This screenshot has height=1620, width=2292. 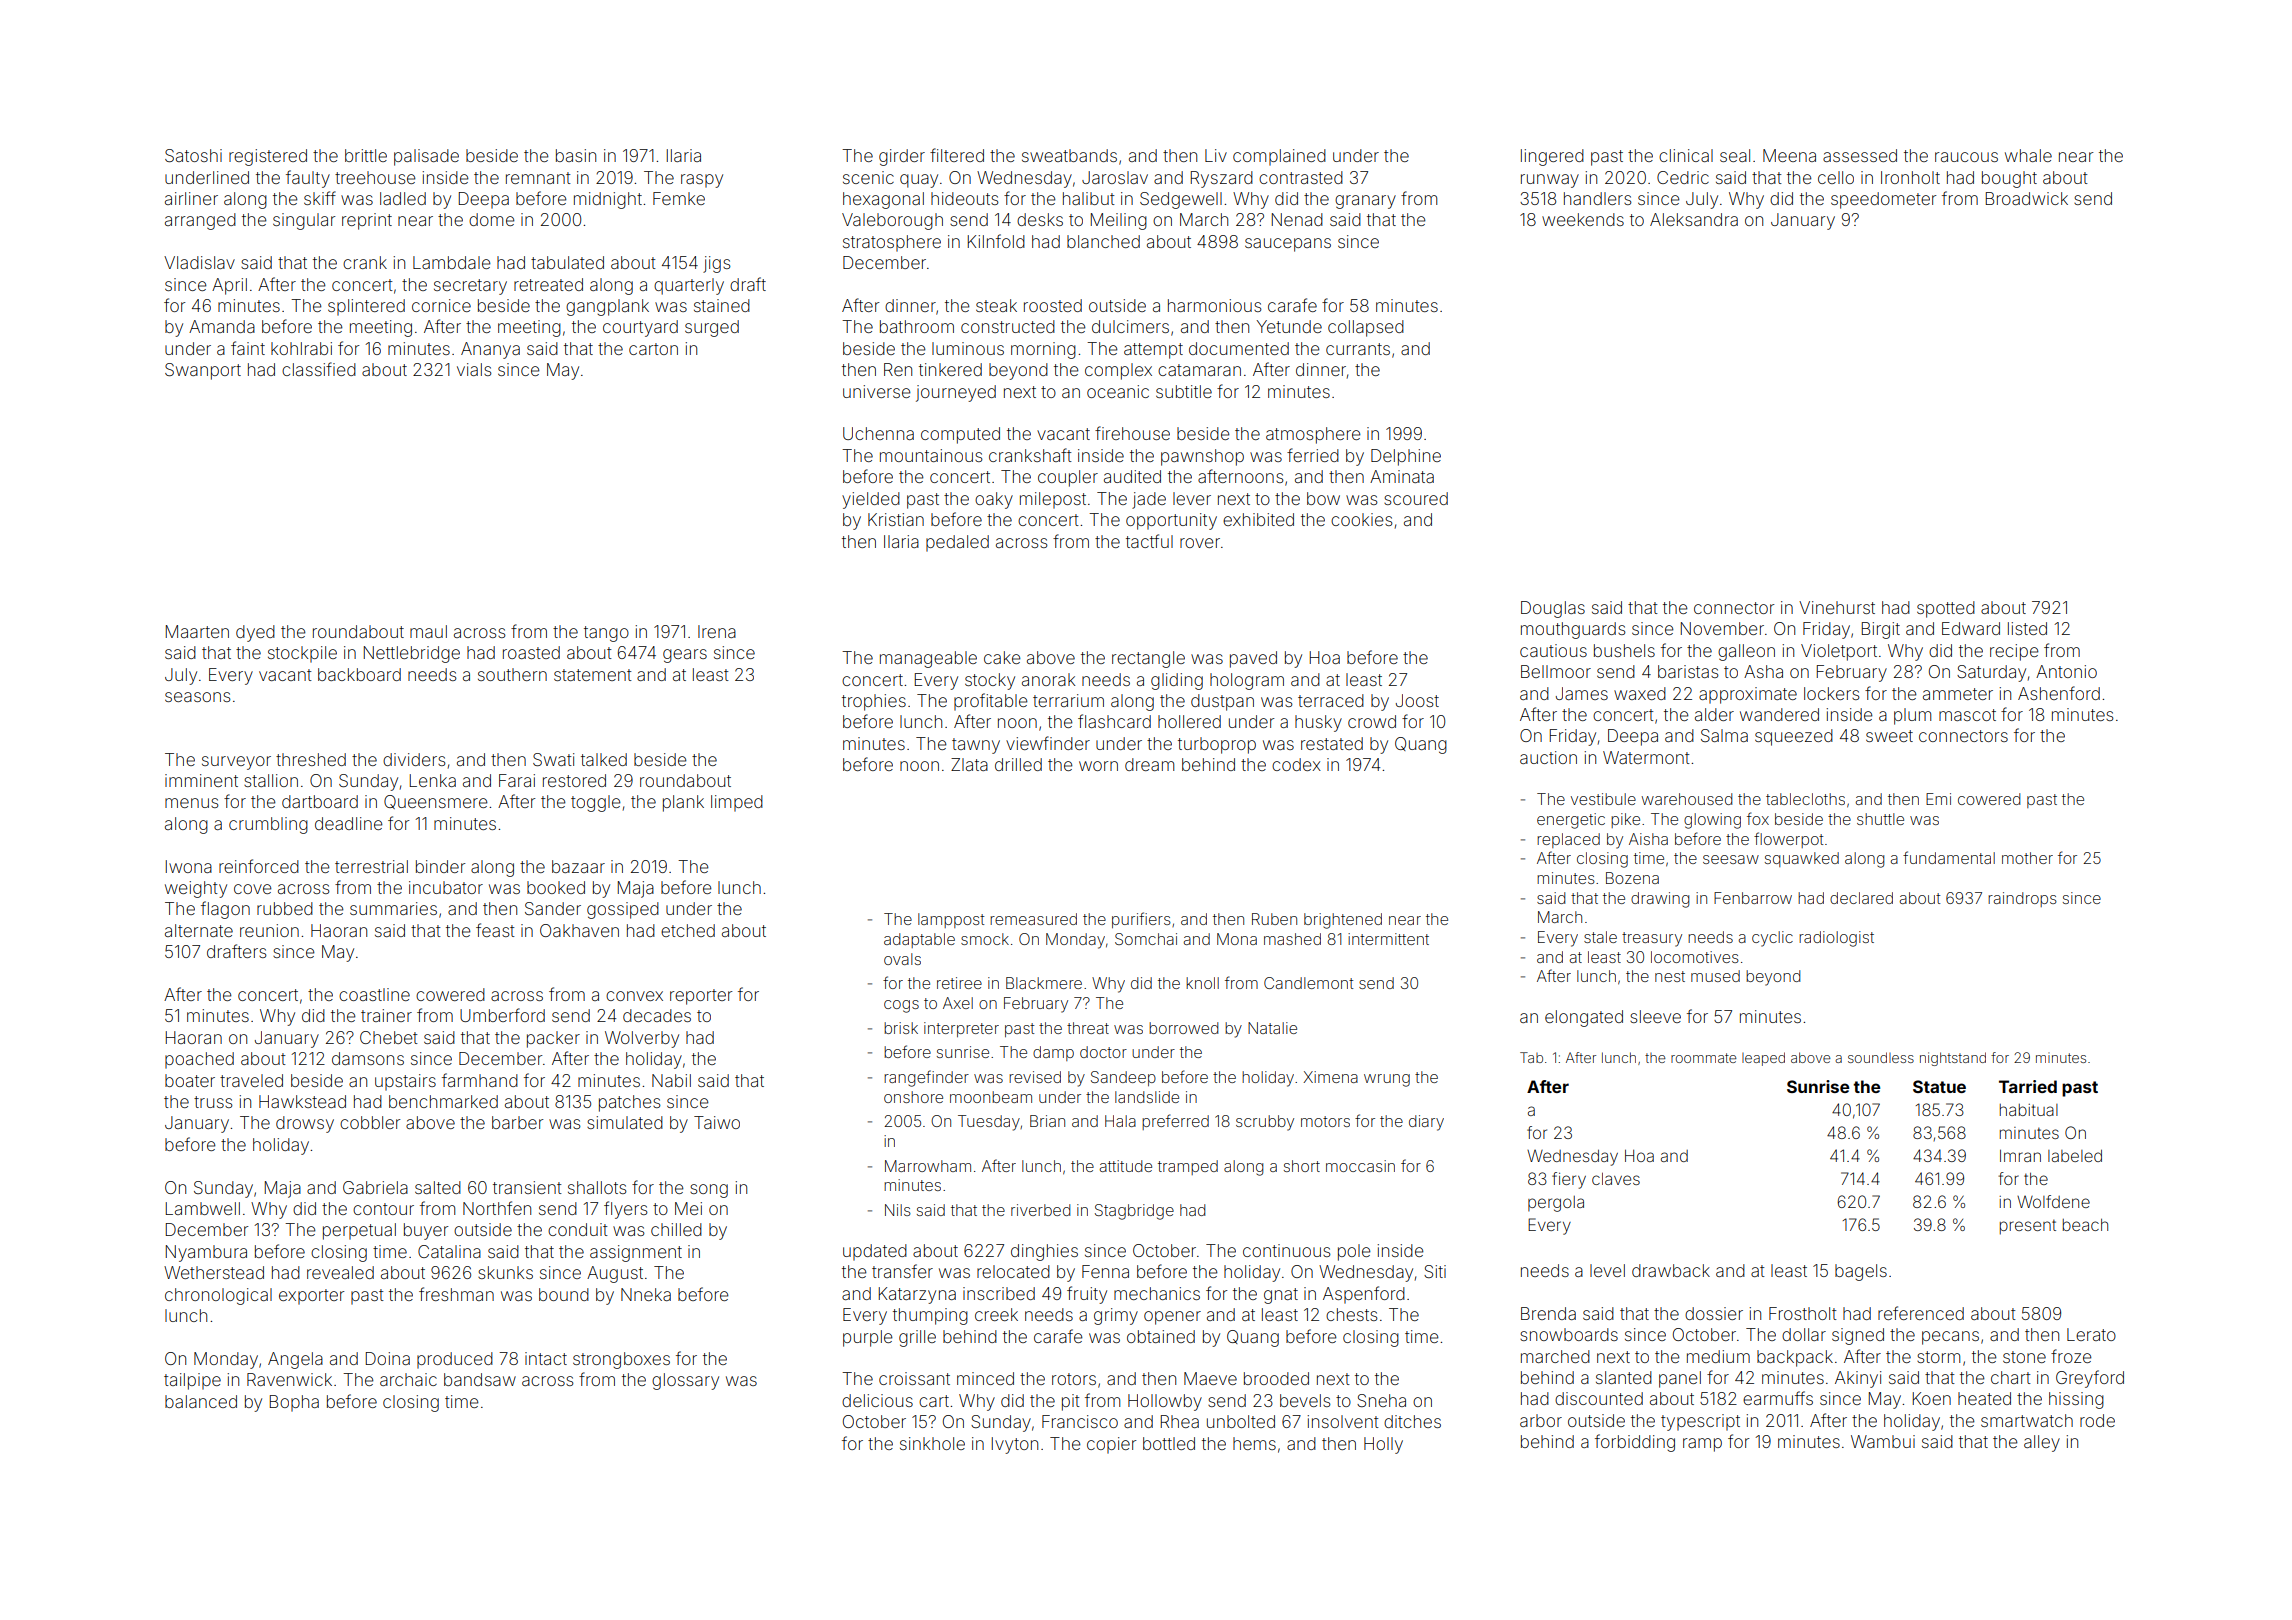 What do you see at coordinates (426, 157) in the screenshot?
I see `palisade` at bounding box center [426, 157].
